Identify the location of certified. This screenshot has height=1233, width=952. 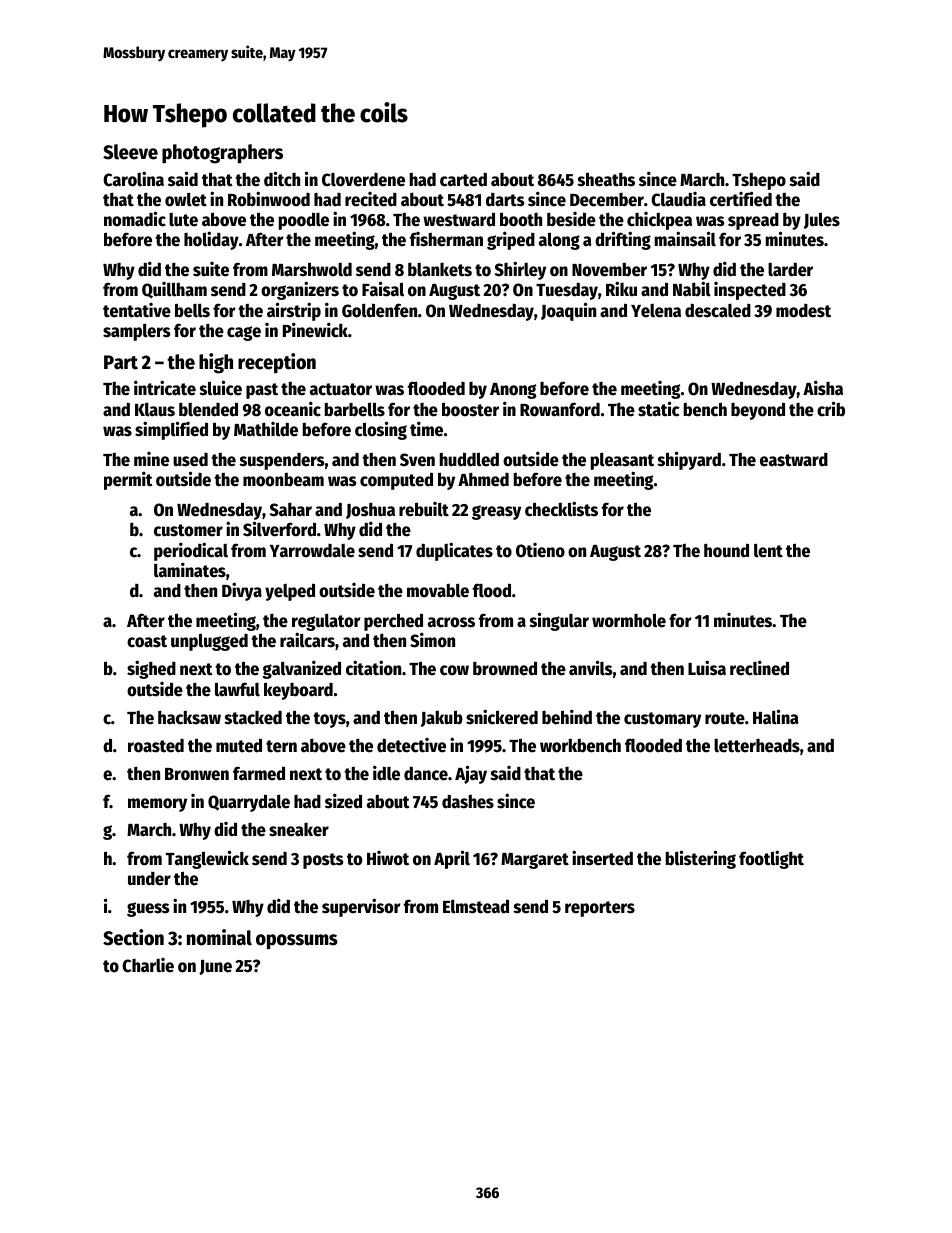
(741, 199).
